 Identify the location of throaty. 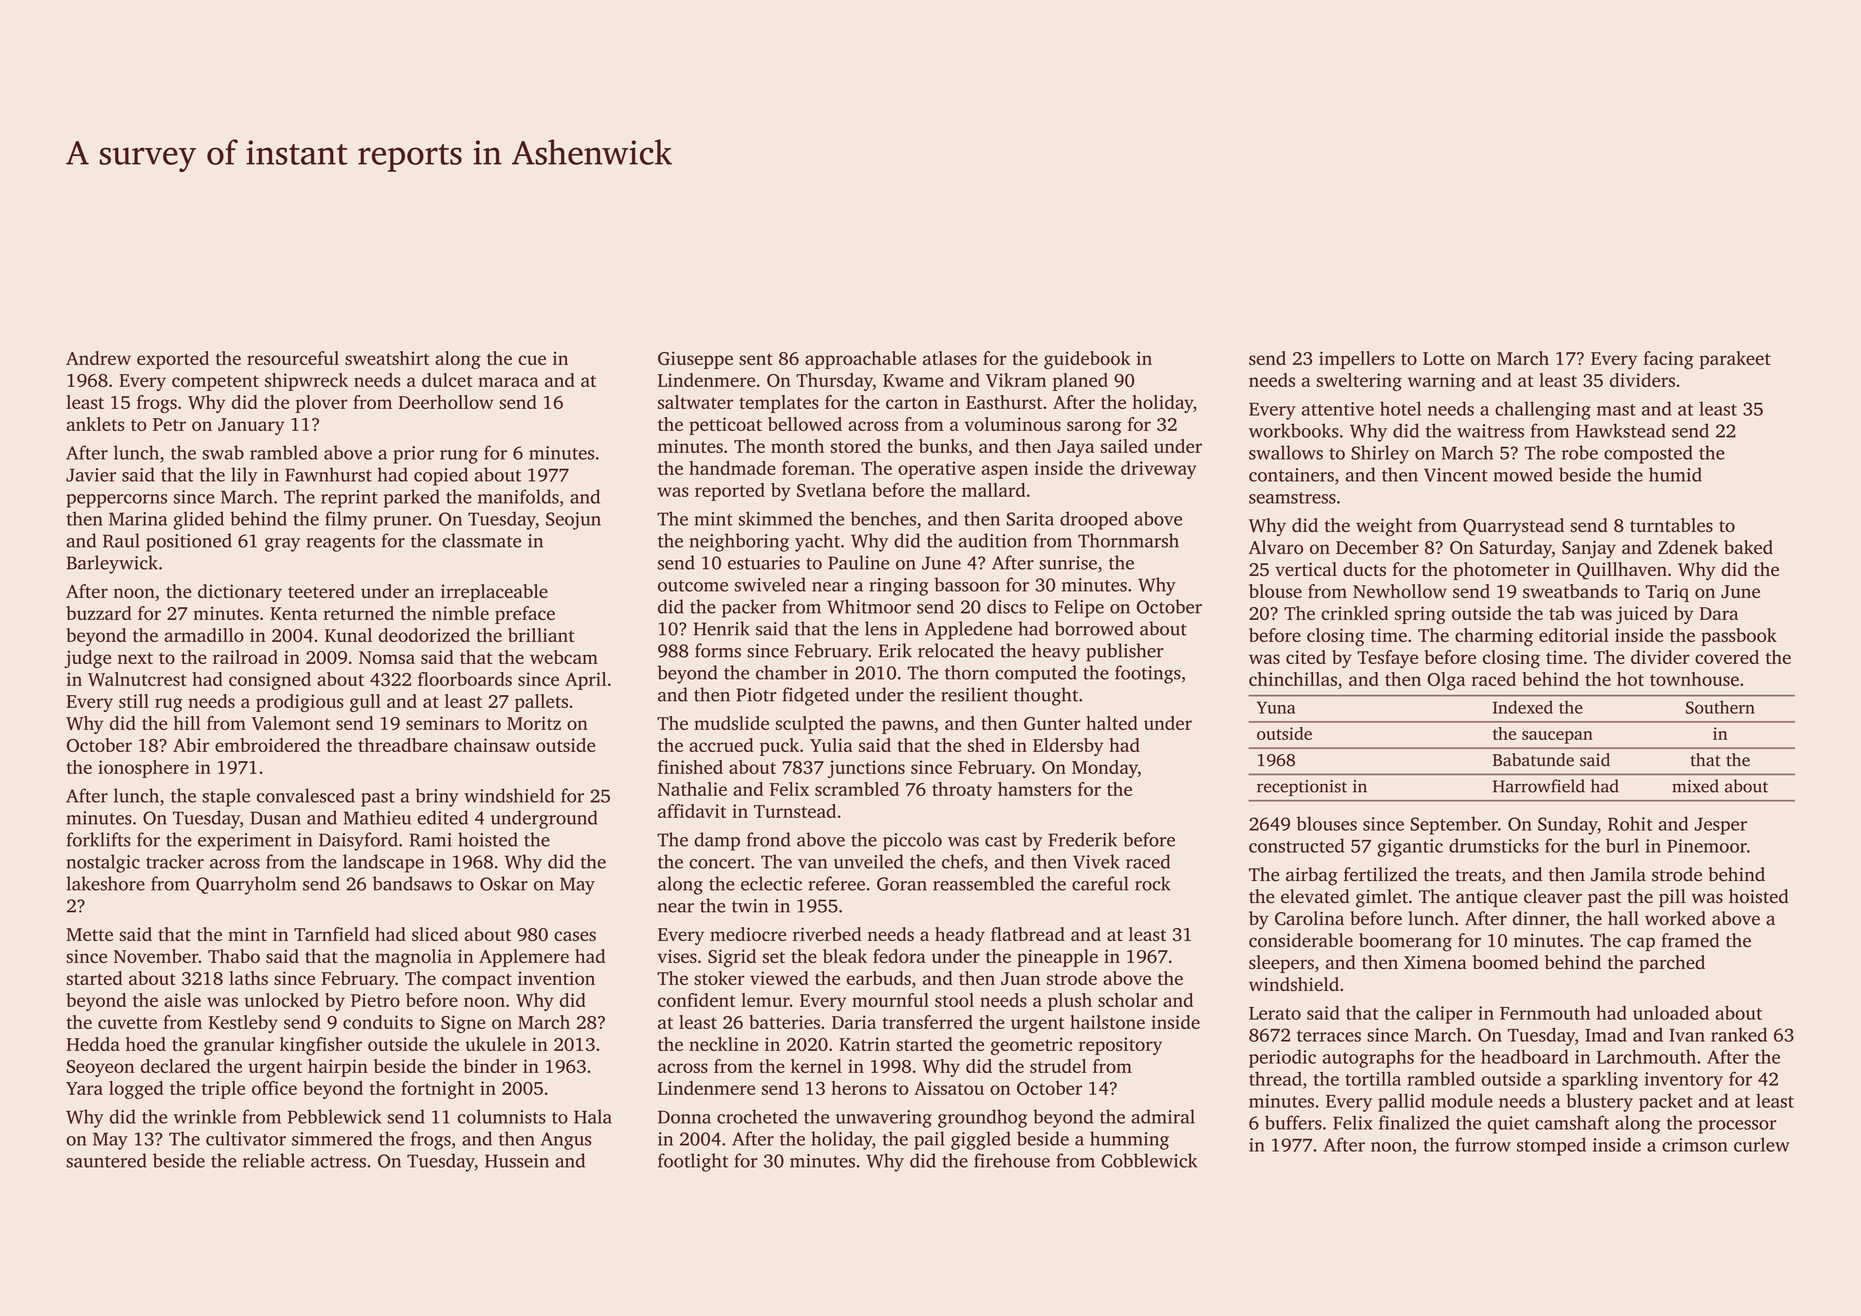
(962, 791).
